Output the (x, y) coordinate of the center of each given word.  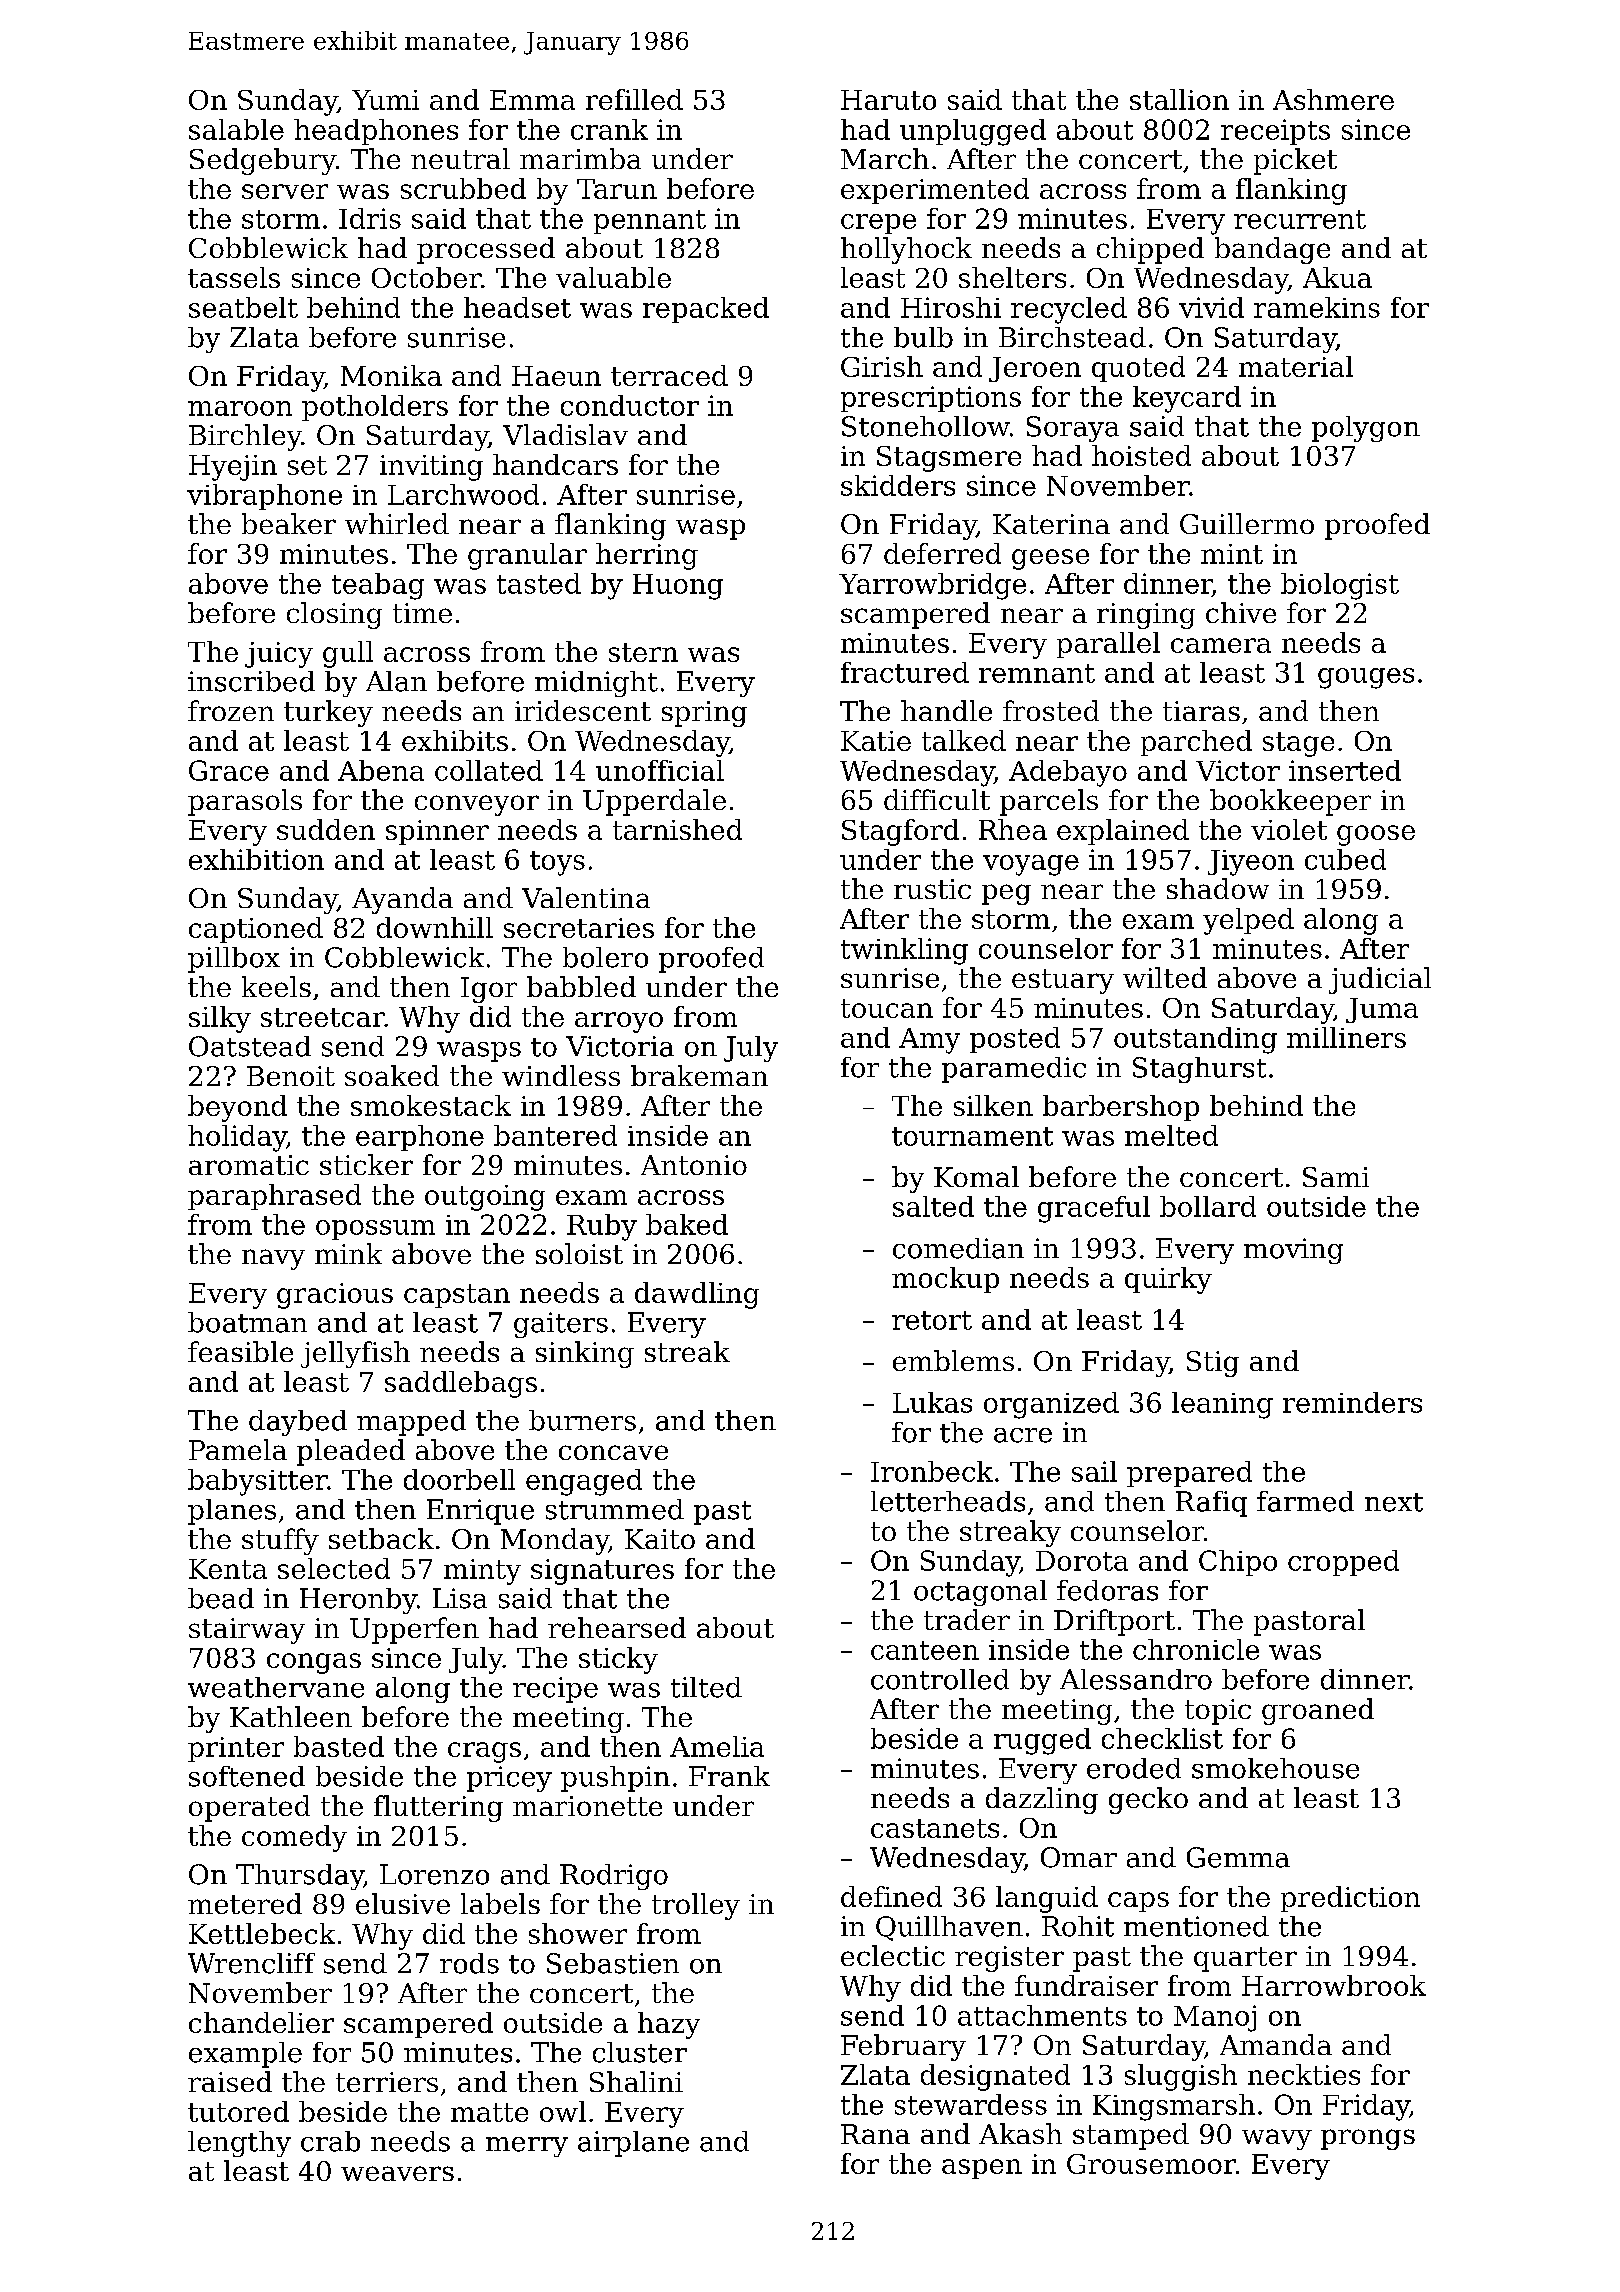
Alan (396, 681)
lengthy (239, 2144)
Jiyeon (1251, 863)
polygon (1366, 429)
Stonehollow (926, 426)
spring (704, 714)
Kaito (660, 1539)
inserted (1345, 770)
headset (517, 307)
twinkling (904, 951)
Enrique (480, 1512)
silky (220, 1019)
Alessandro (1136, 1679)
